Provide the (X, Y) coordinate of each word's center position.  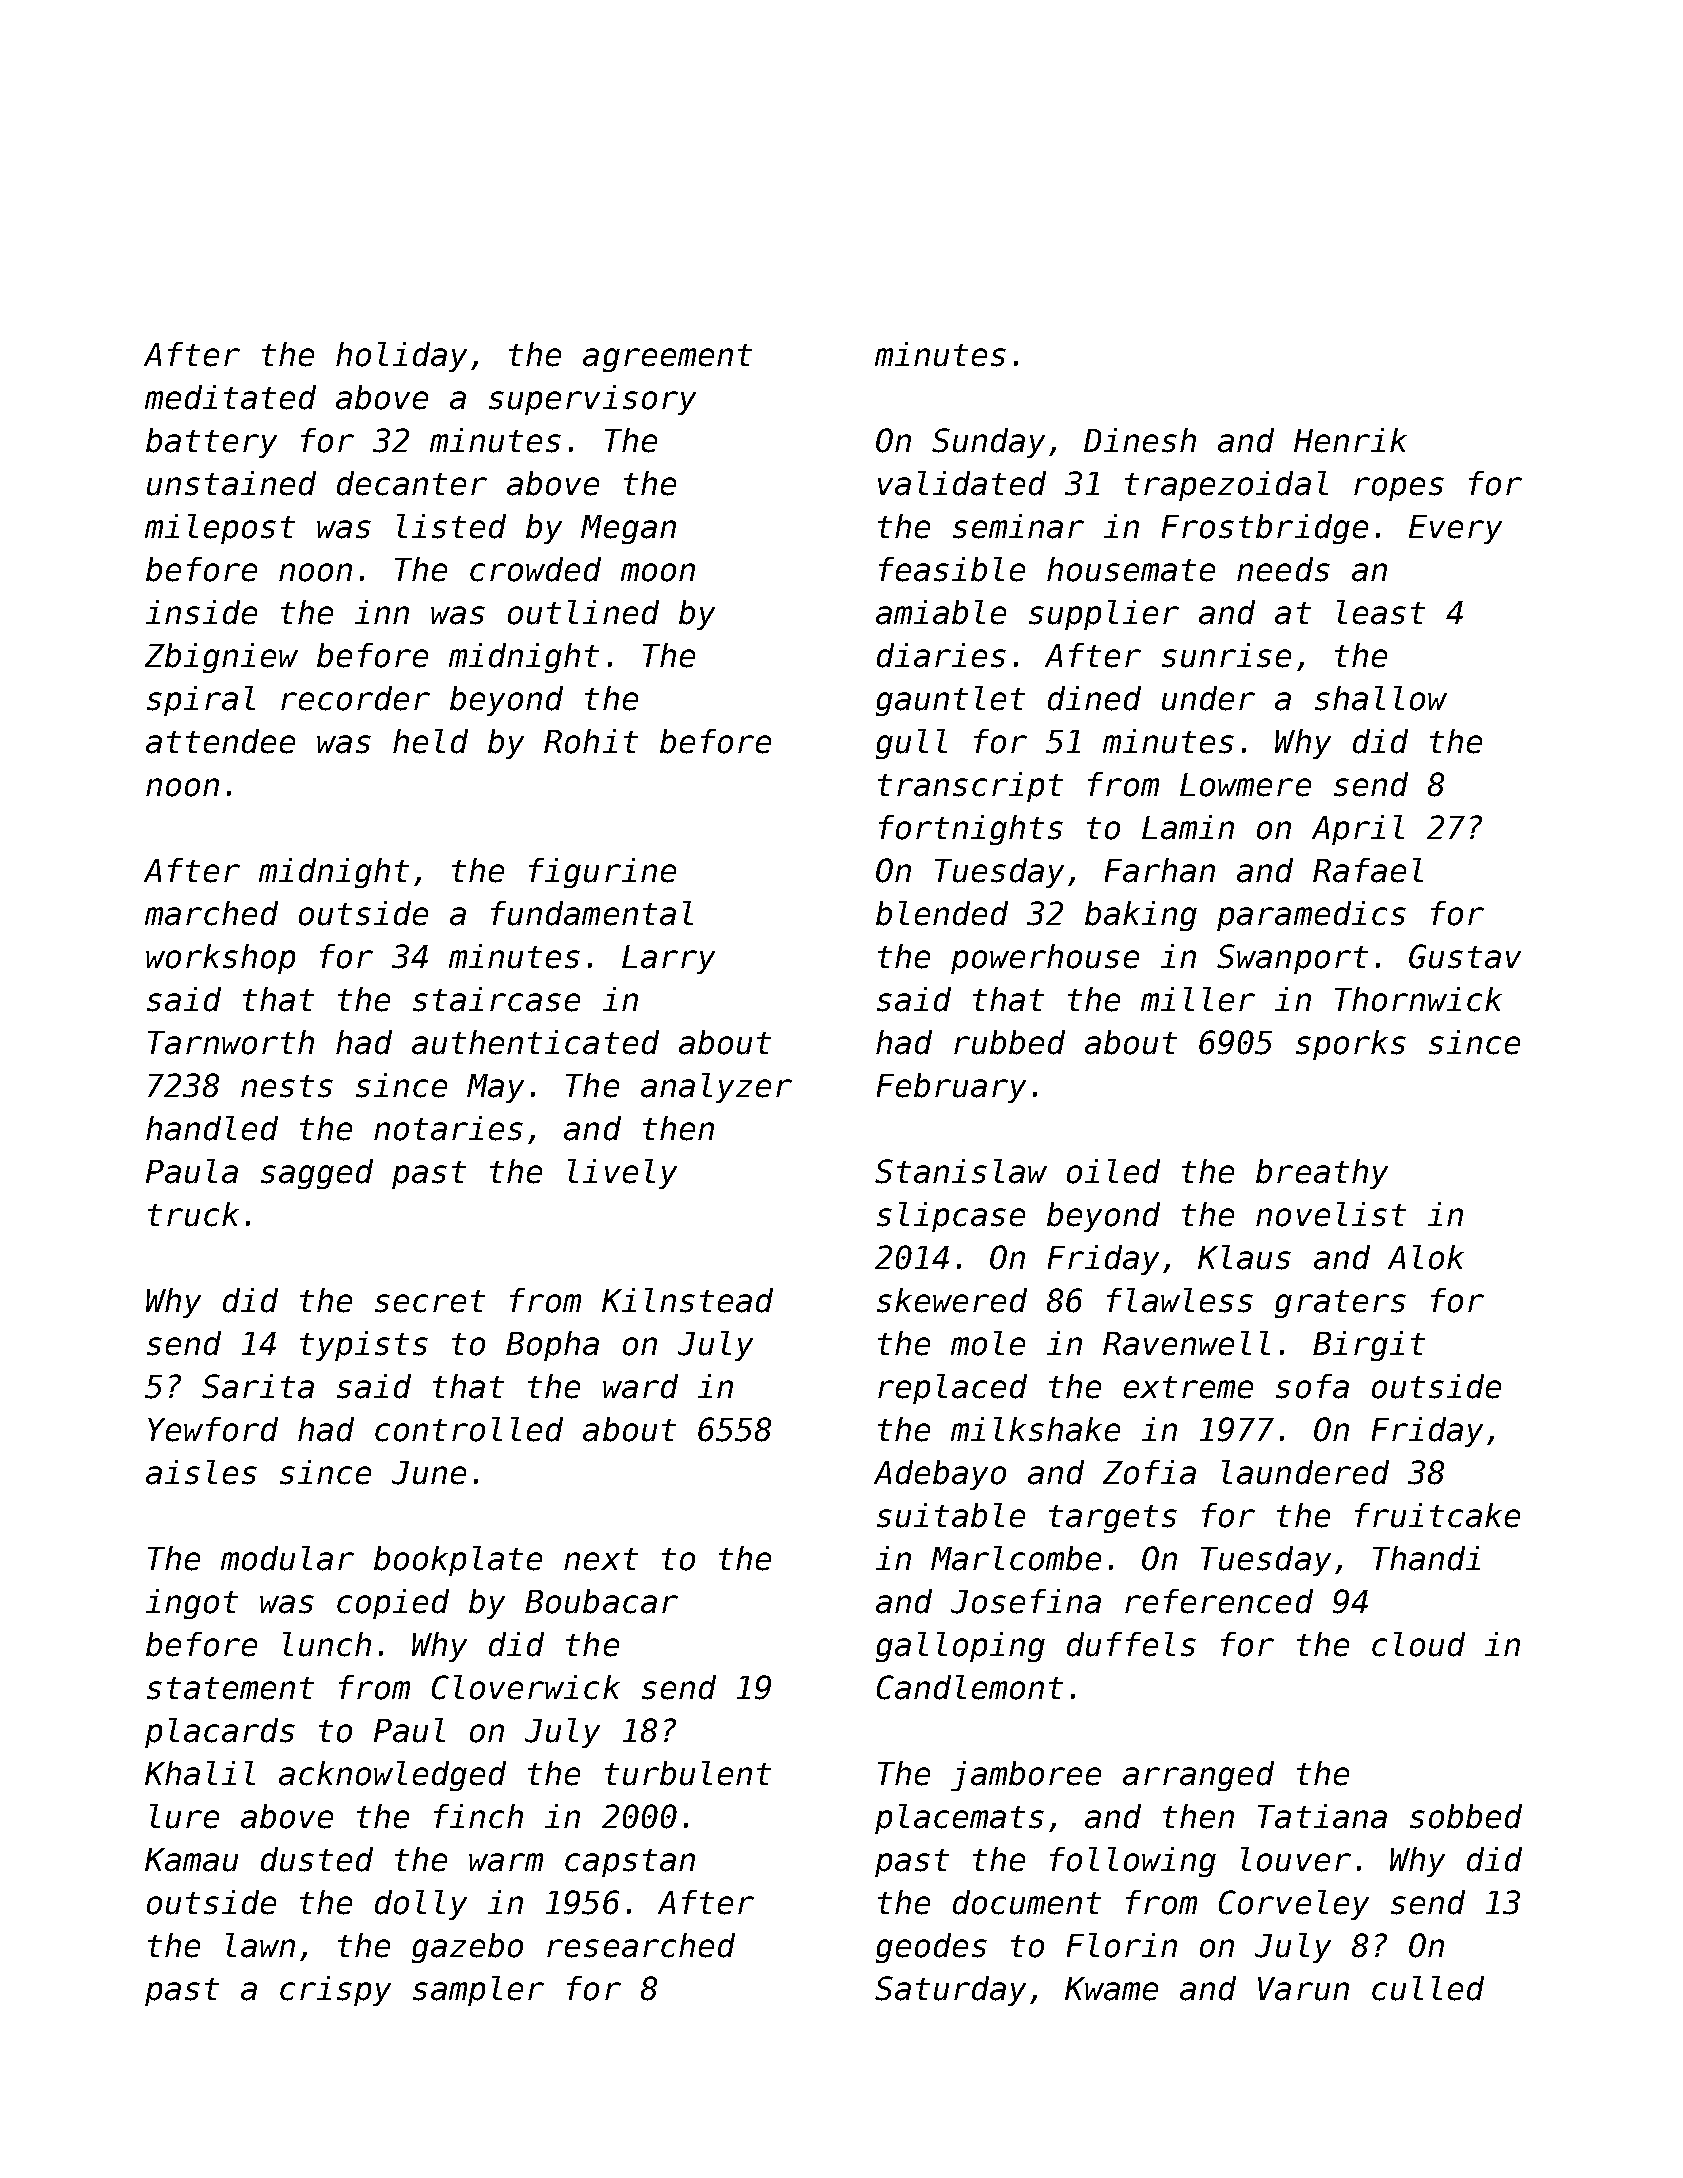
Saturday (950, 1991)
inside (201, 612)
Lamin (1188, 827)
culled (1428, 1988)
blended (942, 913)
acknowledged (392, 1776)
